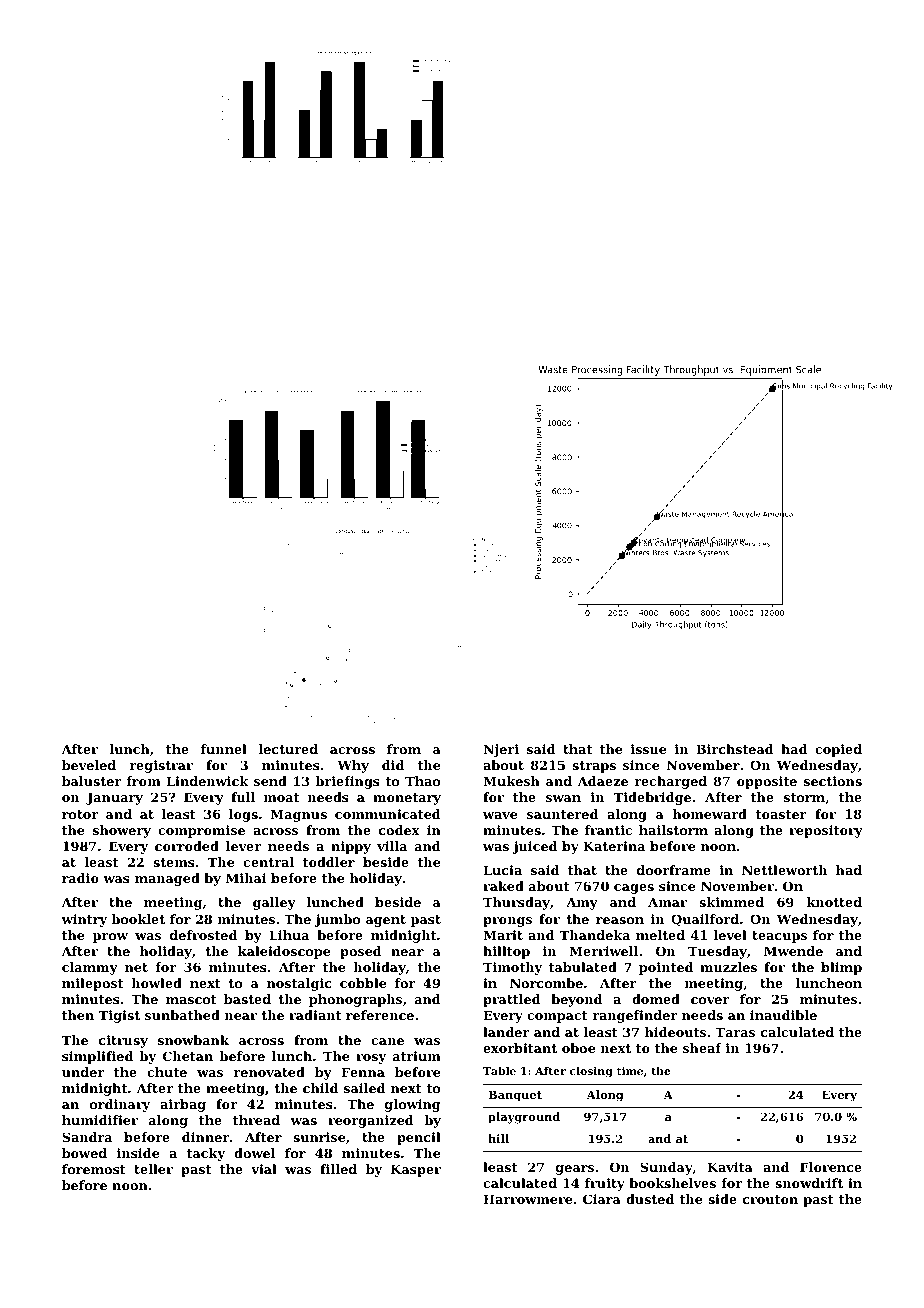  What do you see at coordinates (591, 1072) in the screenshot?
I see `closing` at bounding box center [591, 1072].
